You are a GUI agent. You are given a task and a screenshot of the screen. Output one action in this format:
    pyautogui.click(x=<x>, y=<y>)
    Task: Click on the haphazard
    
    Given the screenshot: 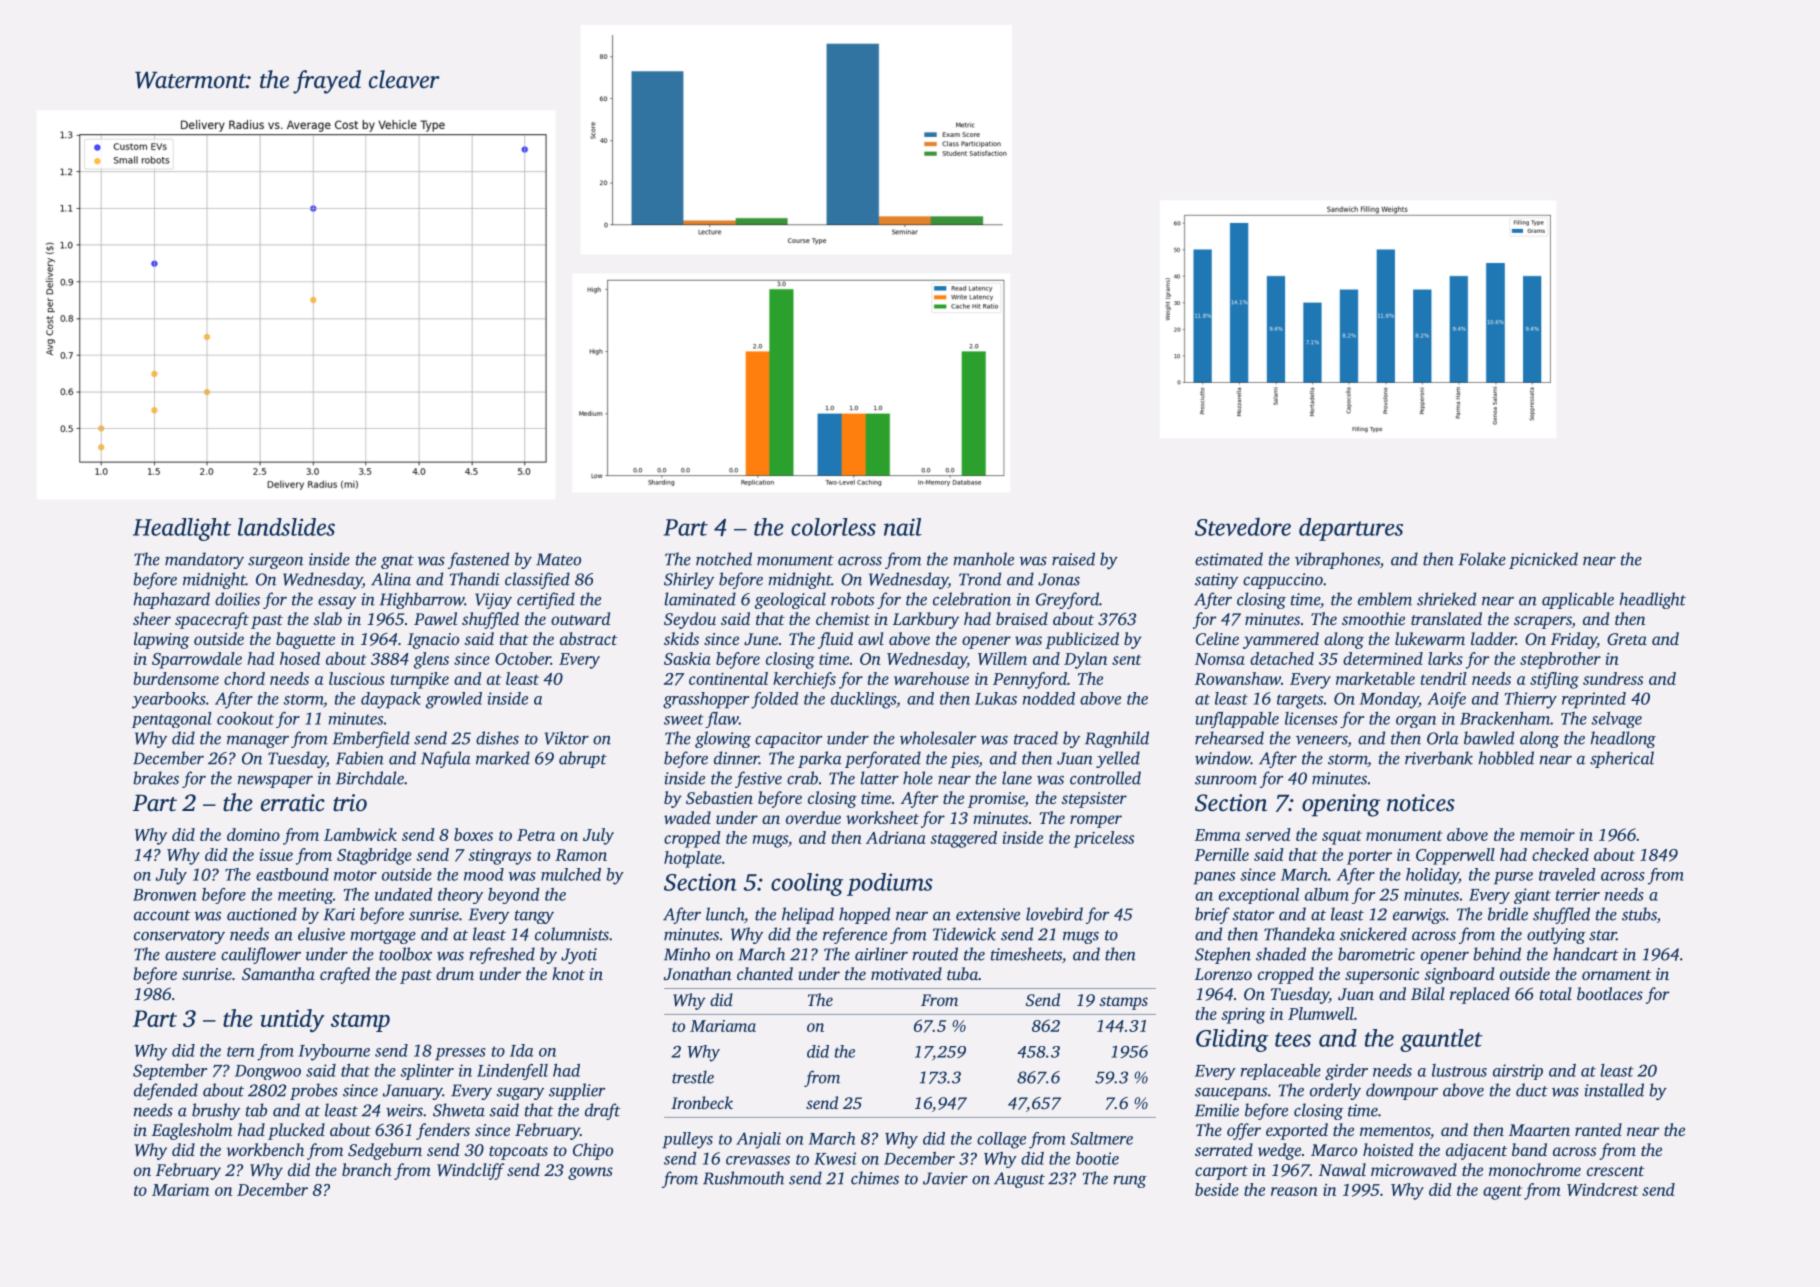 What is the action you would take?
    pyautogui.click(x=171, y=600)
